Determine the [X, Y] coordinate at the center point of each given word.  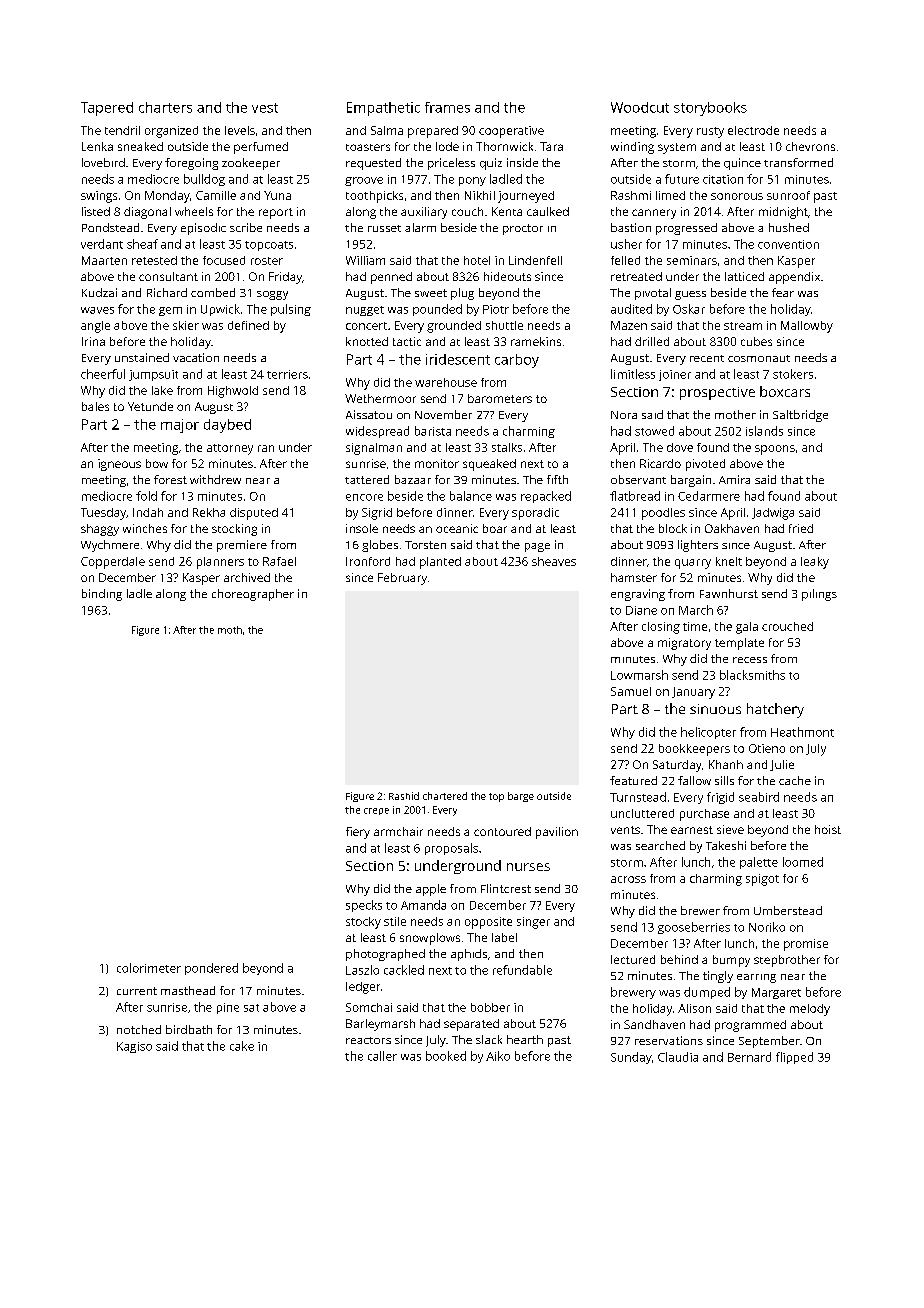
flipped [794, 1058]
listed [96, 211]
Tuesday [103, 514]
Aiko [498, 1056]
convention [788, 244]
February [402, 579]
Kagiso [134, 1047]
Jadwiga [773, 514]
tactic [407, 341]
